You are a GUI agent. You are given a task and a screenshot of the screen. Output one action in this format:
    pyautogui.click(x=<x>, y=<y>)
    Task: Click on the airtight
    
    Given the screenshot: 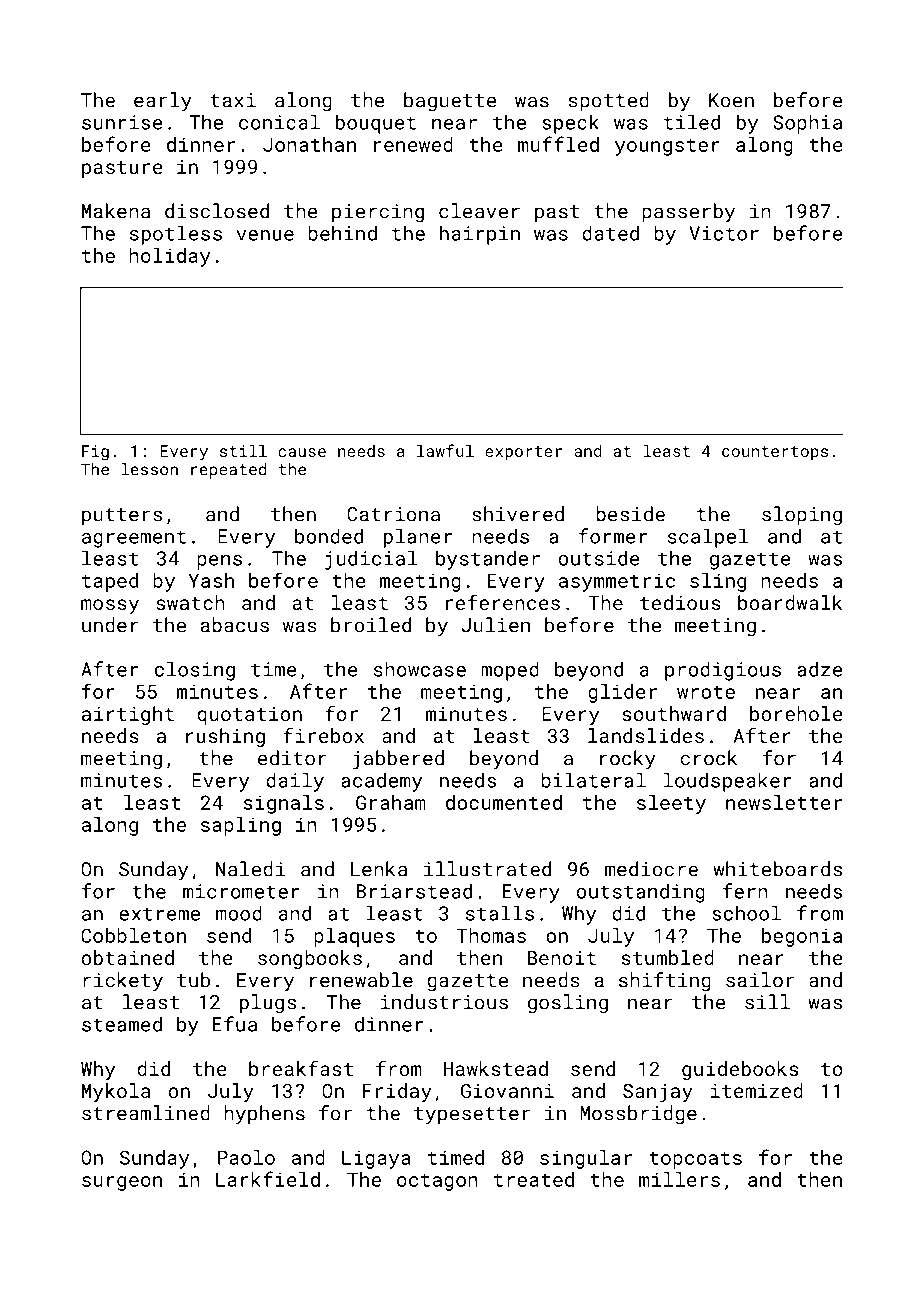 What is the action you would take?
    pyautogui.click(x=128, y=715)
